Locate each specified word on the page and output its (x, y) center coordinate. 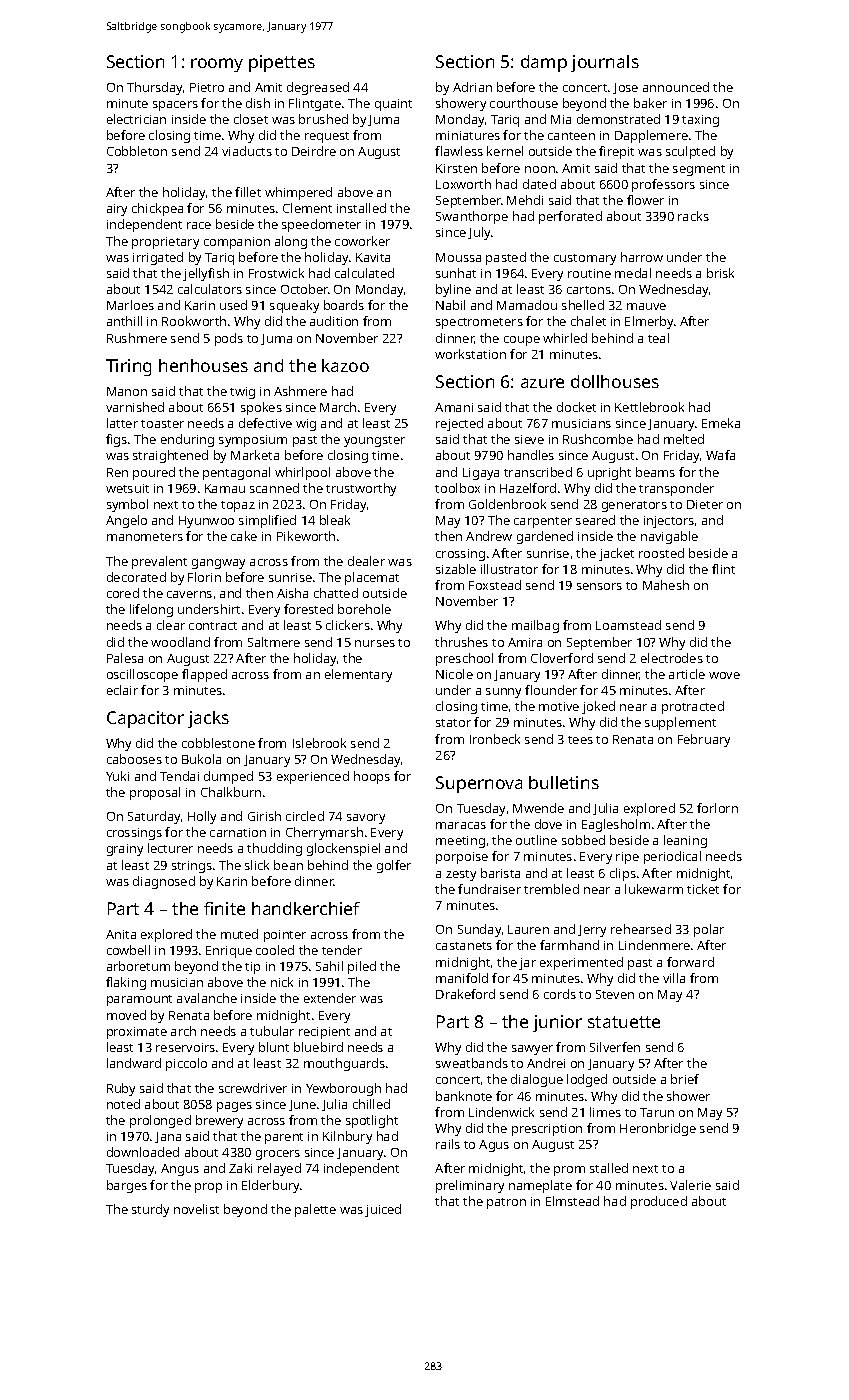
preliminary (470, 1186)
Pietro (207, 87)
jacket (616, 554)
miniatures (468, 135)
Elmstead (572, 1201)
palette (315, 1210)
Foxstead (495, 585)
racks (693, 216)
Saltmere (274, 642)
